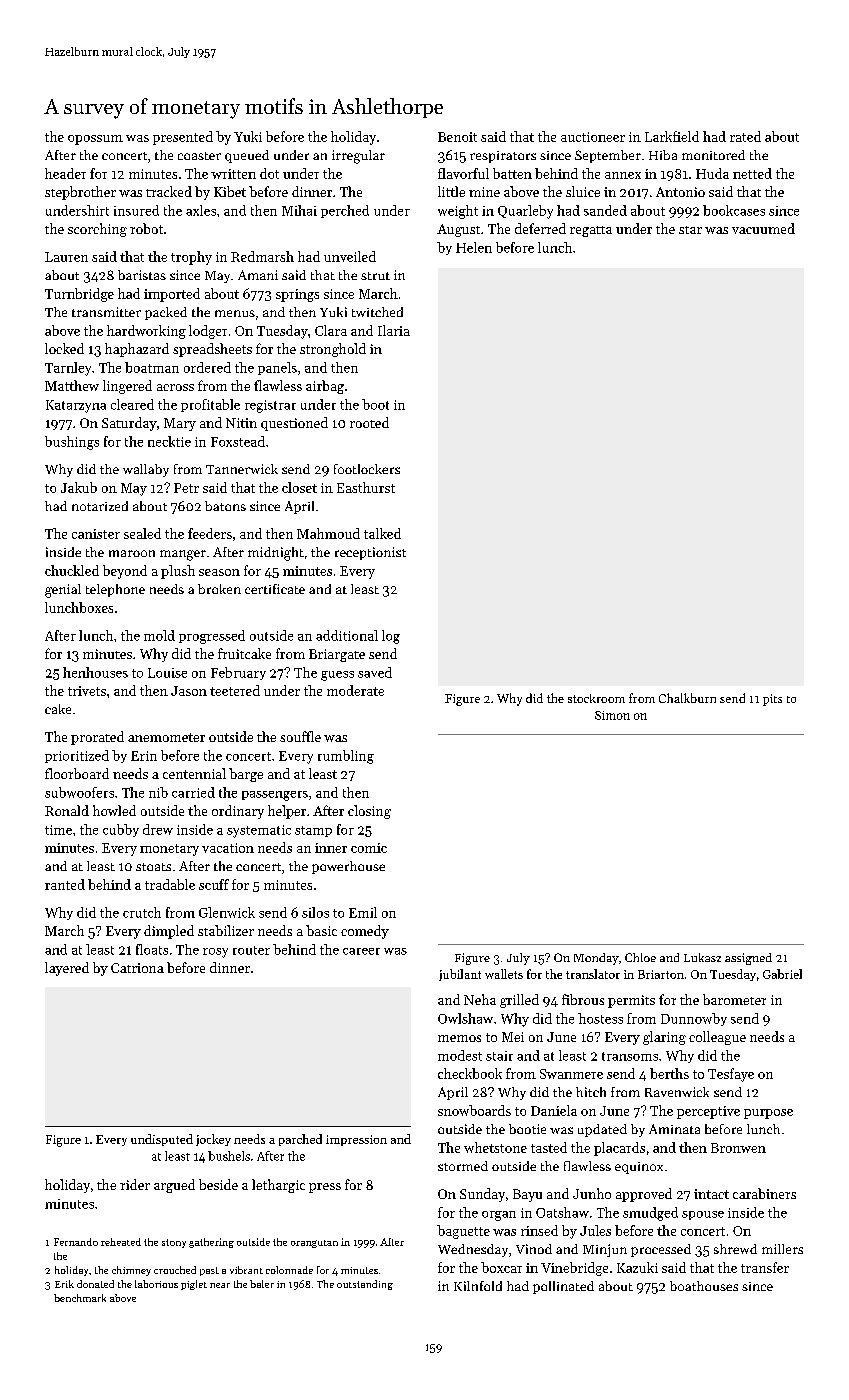 This page has width=849, height=1400. What do you see at coordinates (375, 672) in the page?
I see `saved` at bounding box center [375, 672].
